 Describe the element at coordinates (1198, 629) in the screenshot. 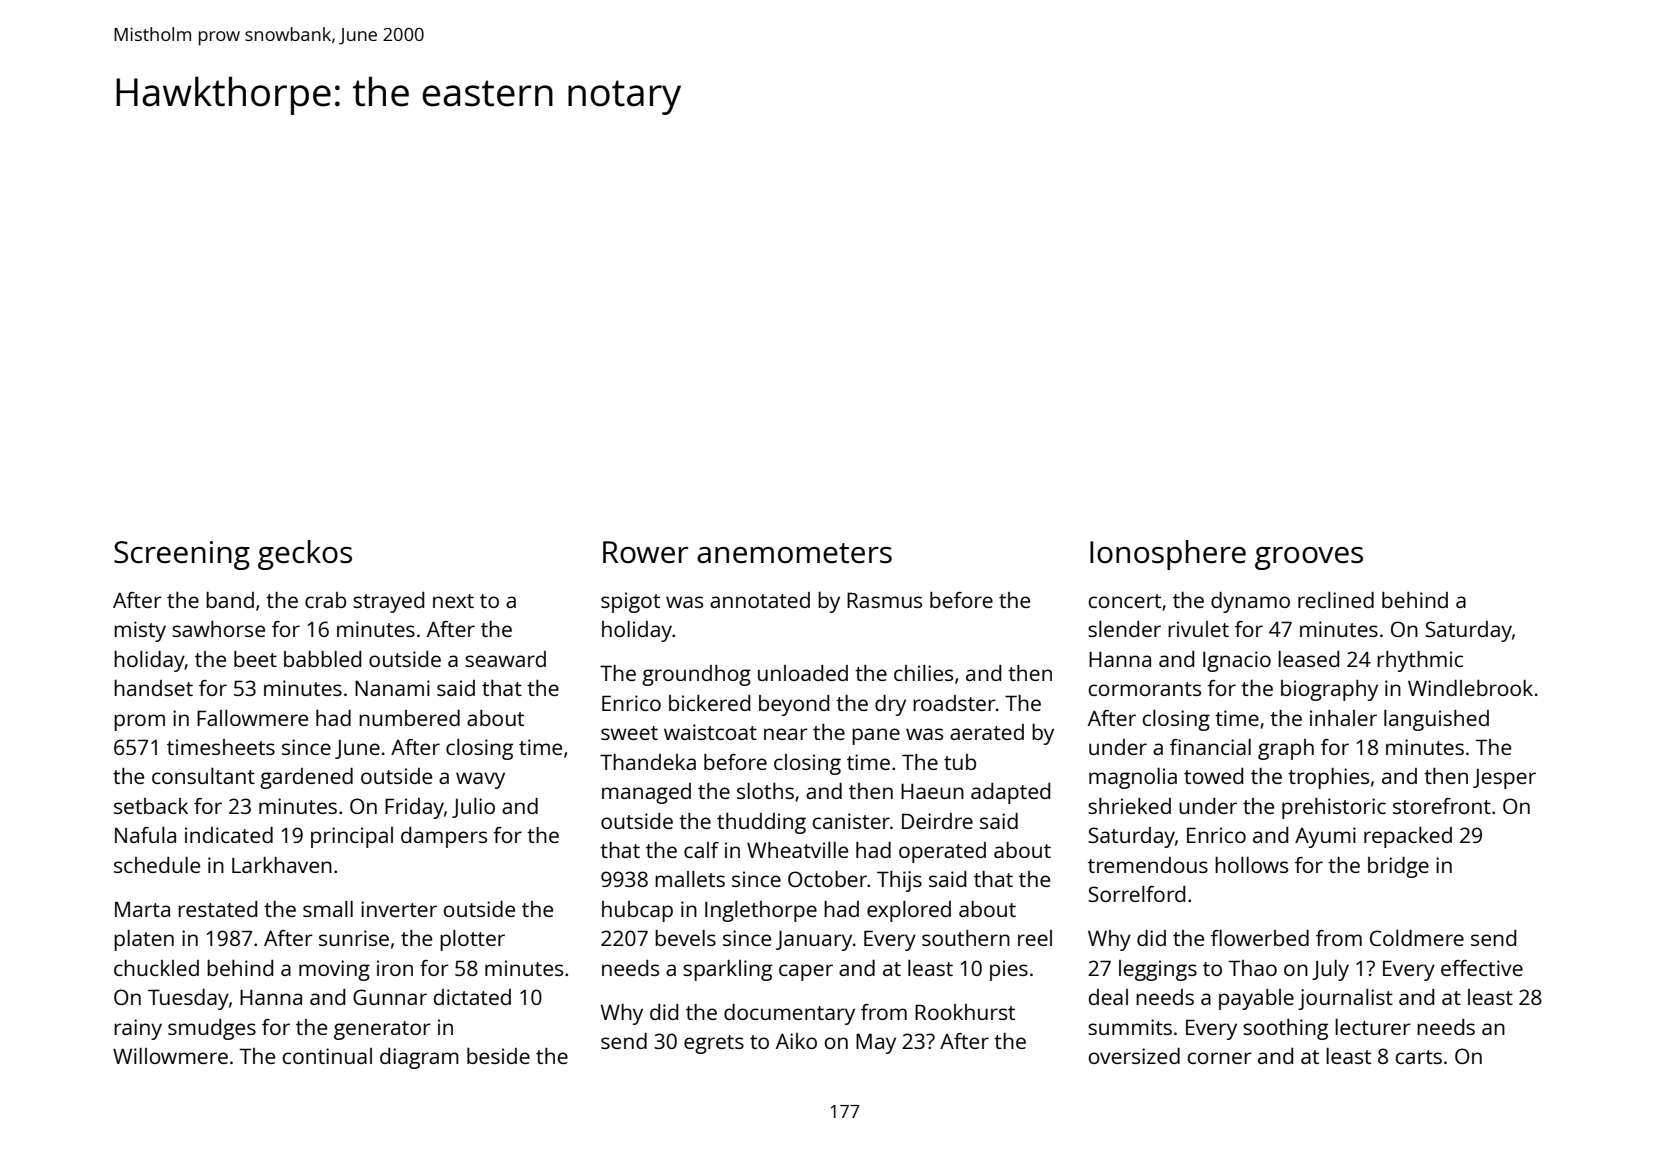

I see `rivulet` at that location.
